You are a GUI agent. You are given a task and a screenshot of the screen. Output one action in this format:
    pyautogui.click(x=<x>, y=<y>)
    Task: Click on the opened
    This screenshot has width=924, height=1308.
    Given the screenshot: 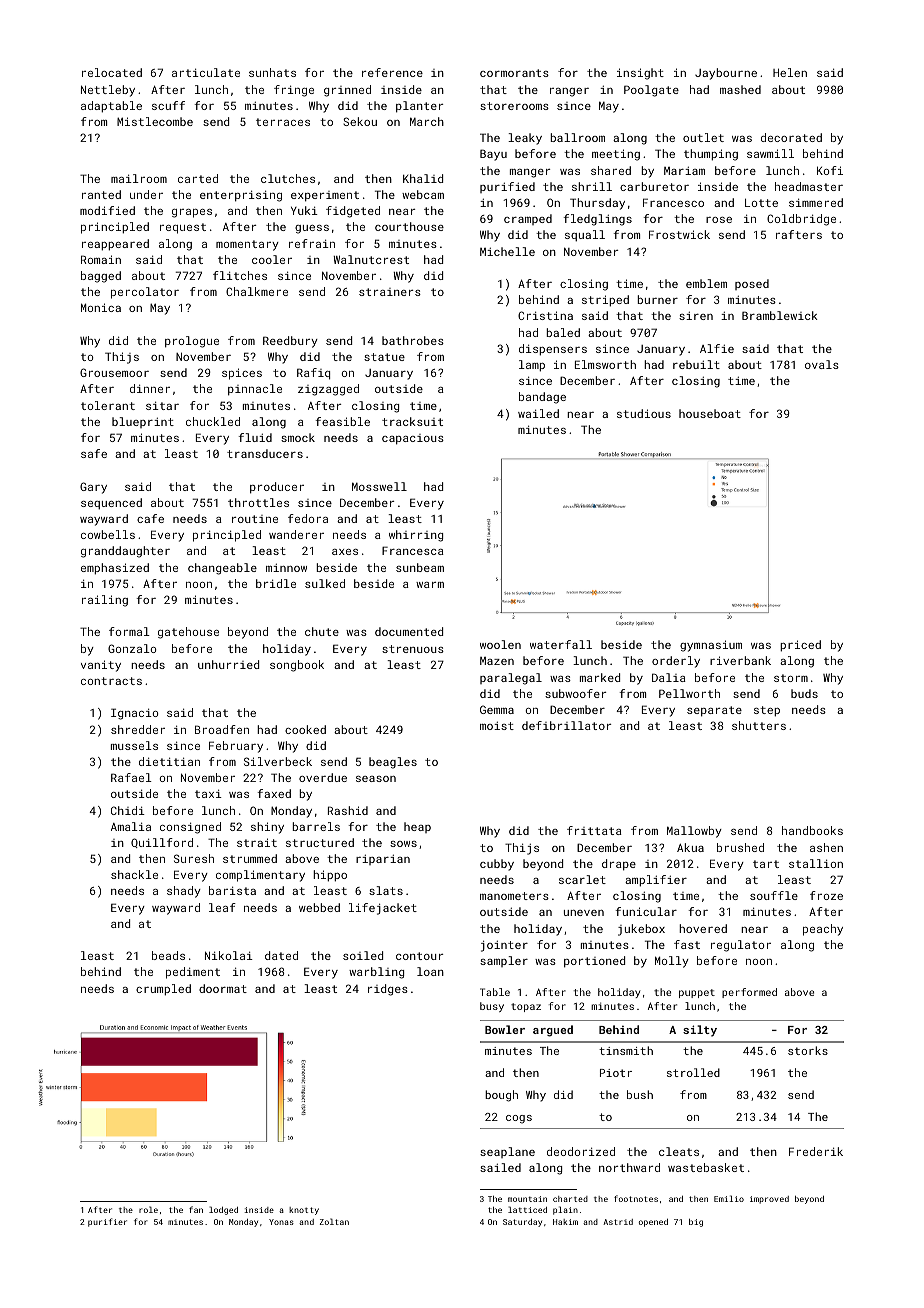 What is the action you would take?
    pyautogui.click(x=653, y=1223)
